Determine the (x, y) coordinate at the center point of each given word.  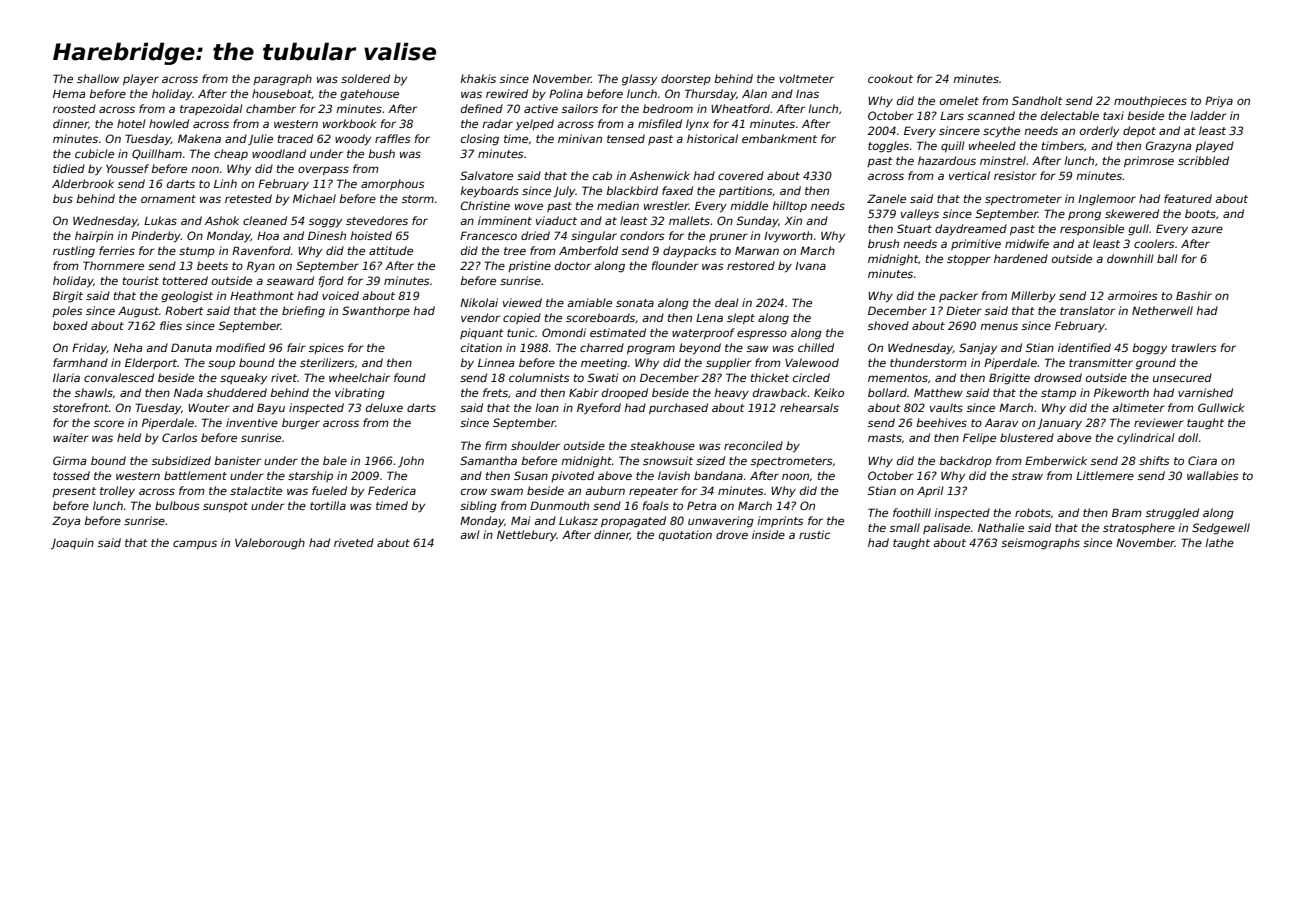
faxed (677, 190)
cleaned (265, 220)
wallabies (1213, 475)
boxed (70, 325)
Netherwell (1162, 310)
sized (710, 460)
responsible (1092, 229)
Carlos (180, 437)
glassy (639, 80)
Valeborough (270, 544)
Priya (1219, 101)
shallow (98, 78)
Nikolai (479, 302)
